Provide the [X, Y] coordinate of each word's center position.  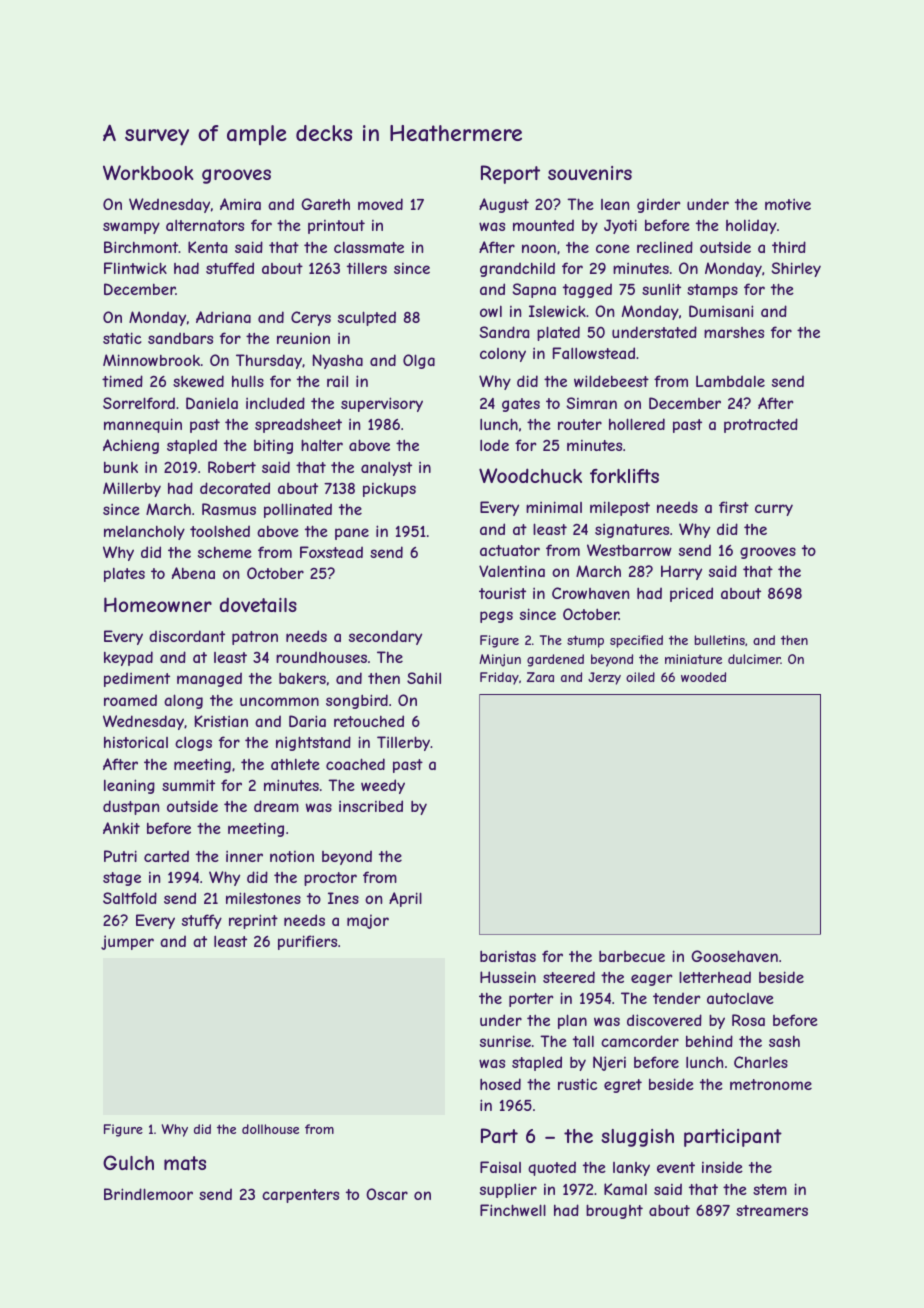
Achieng [131, 446]
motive [788, 204]
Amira [240, 204]
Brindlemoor [148, 1194]
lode [494, 445]
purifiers [307, 942]
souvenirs [590, 173]
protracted [761, 425]
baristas [508, 956]
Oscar [387, 1194]
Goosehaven [734, 956]
